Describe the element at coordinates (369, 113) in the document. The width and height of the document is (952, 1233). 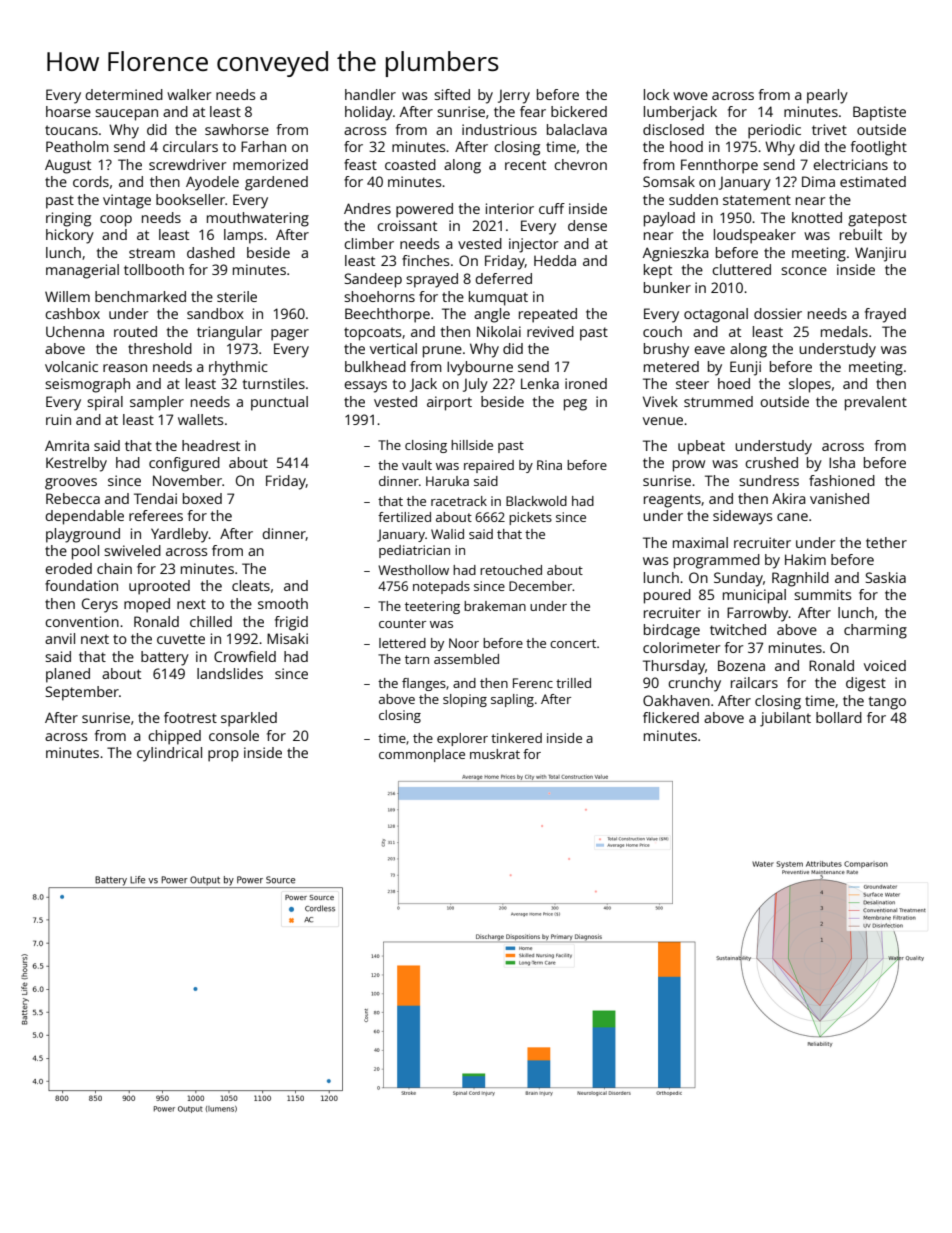
I see `holiday` at that location.
